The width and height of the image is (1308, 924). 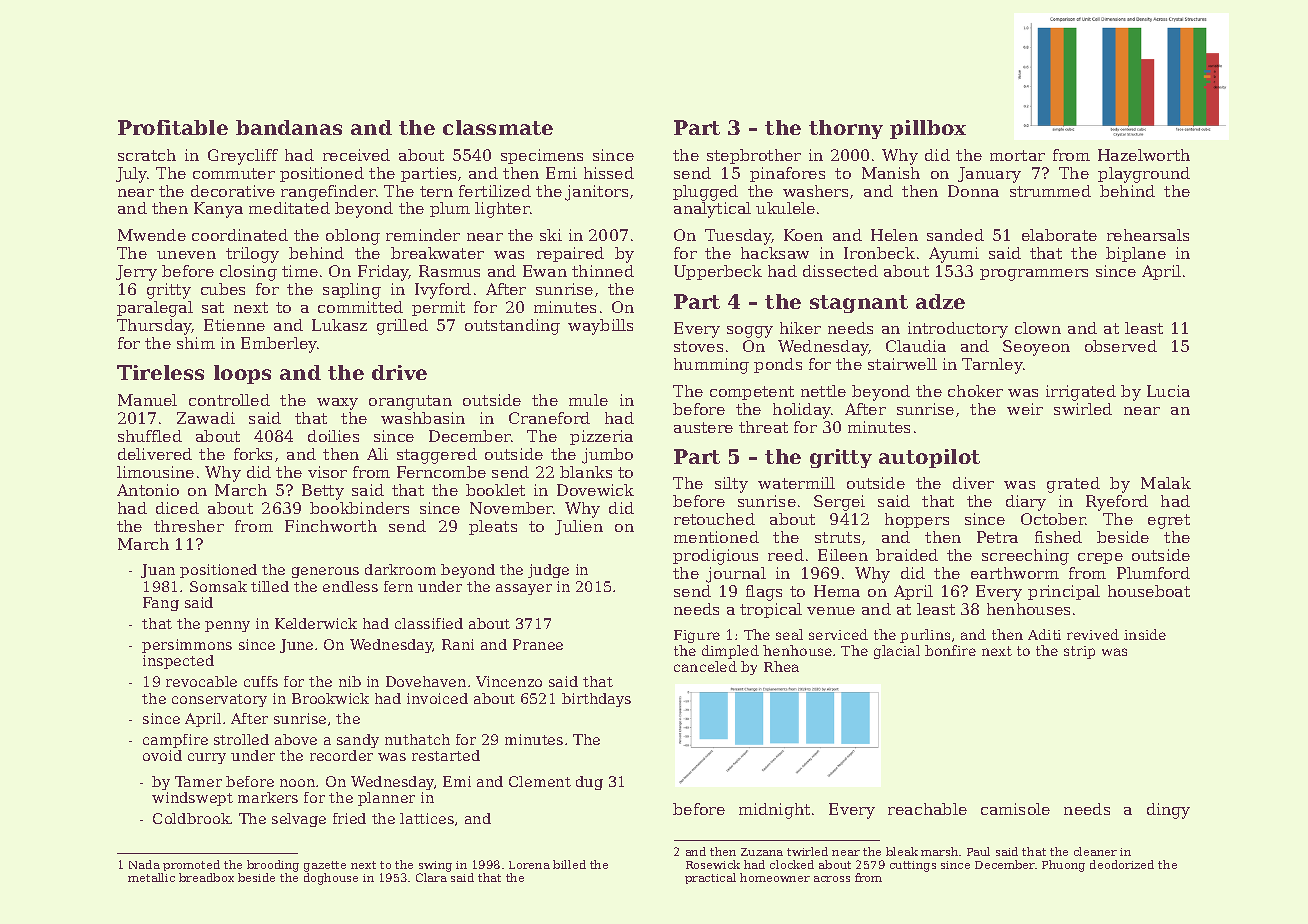 What do you see at coordinates (589, 783) in the image?
I see `dug` at bounding box center [589, 783].
